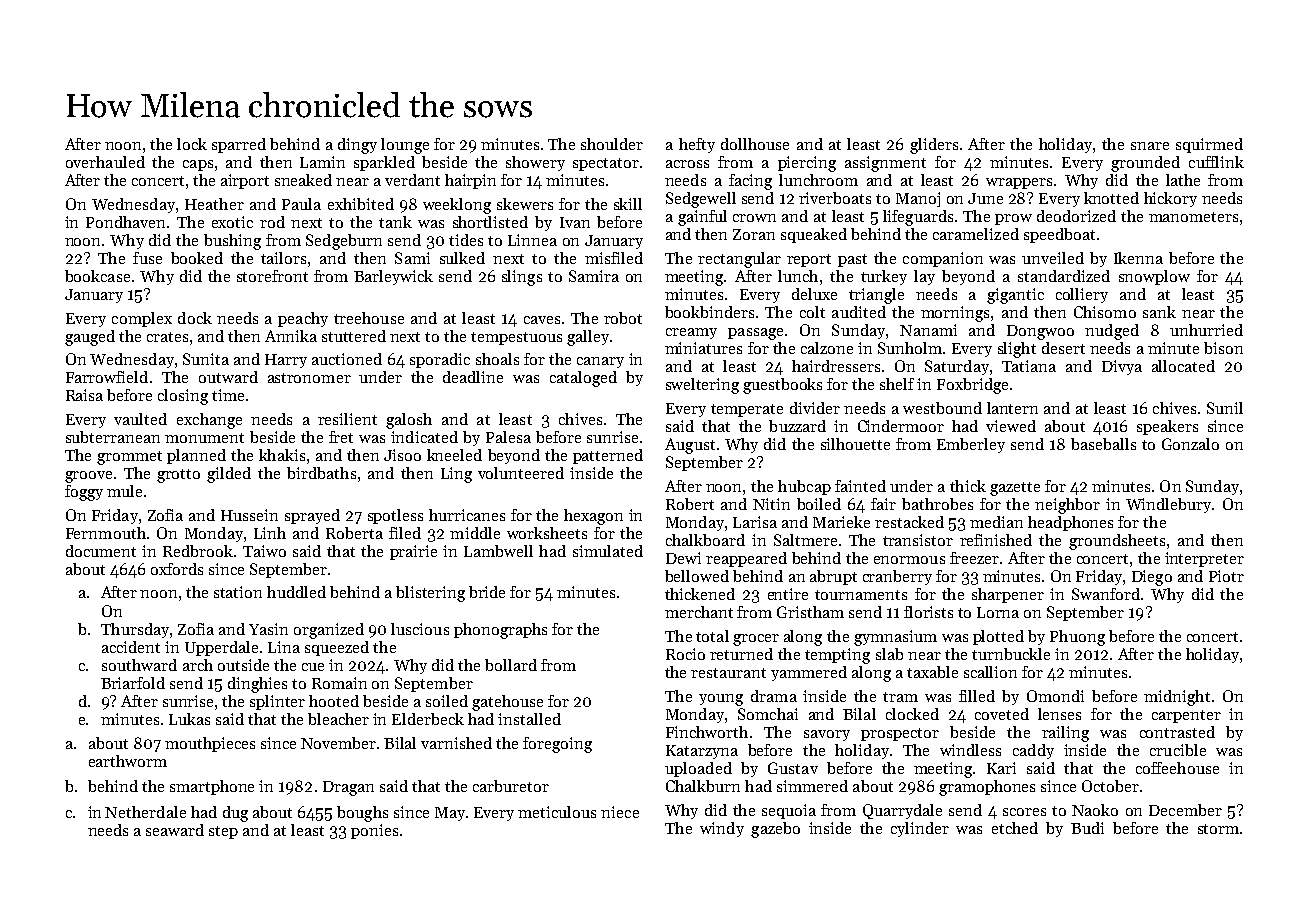 The width and height of the page is (1308, 924). What do you see at coordinates (697, 576) in the page?
I see `bellowed` at bounding box center [697, 576].
